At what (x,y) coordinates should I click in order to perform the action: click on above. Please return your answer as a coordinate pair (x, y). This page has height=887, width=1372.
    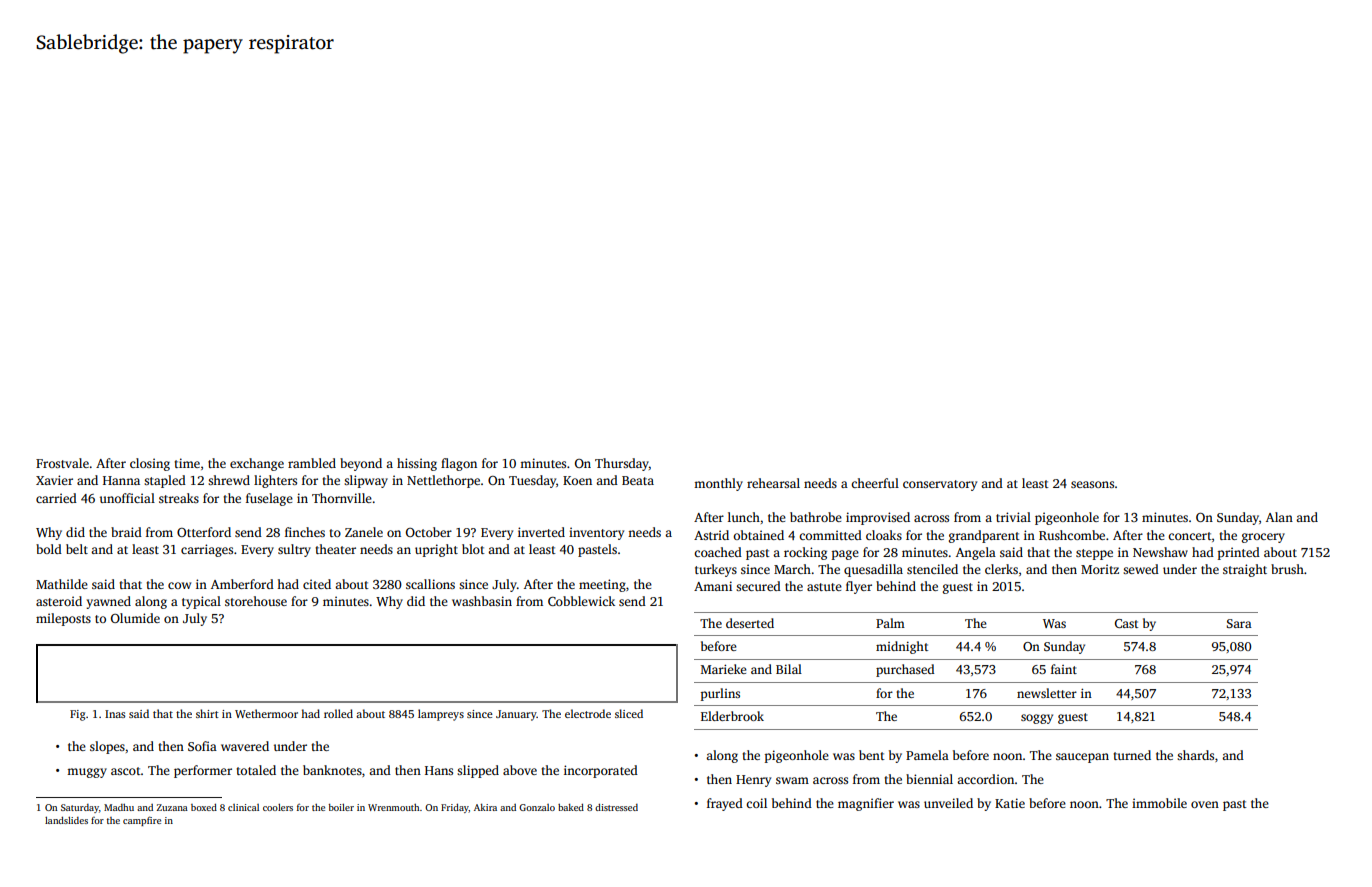
    Looking at the image, I should click on (520, 770).
